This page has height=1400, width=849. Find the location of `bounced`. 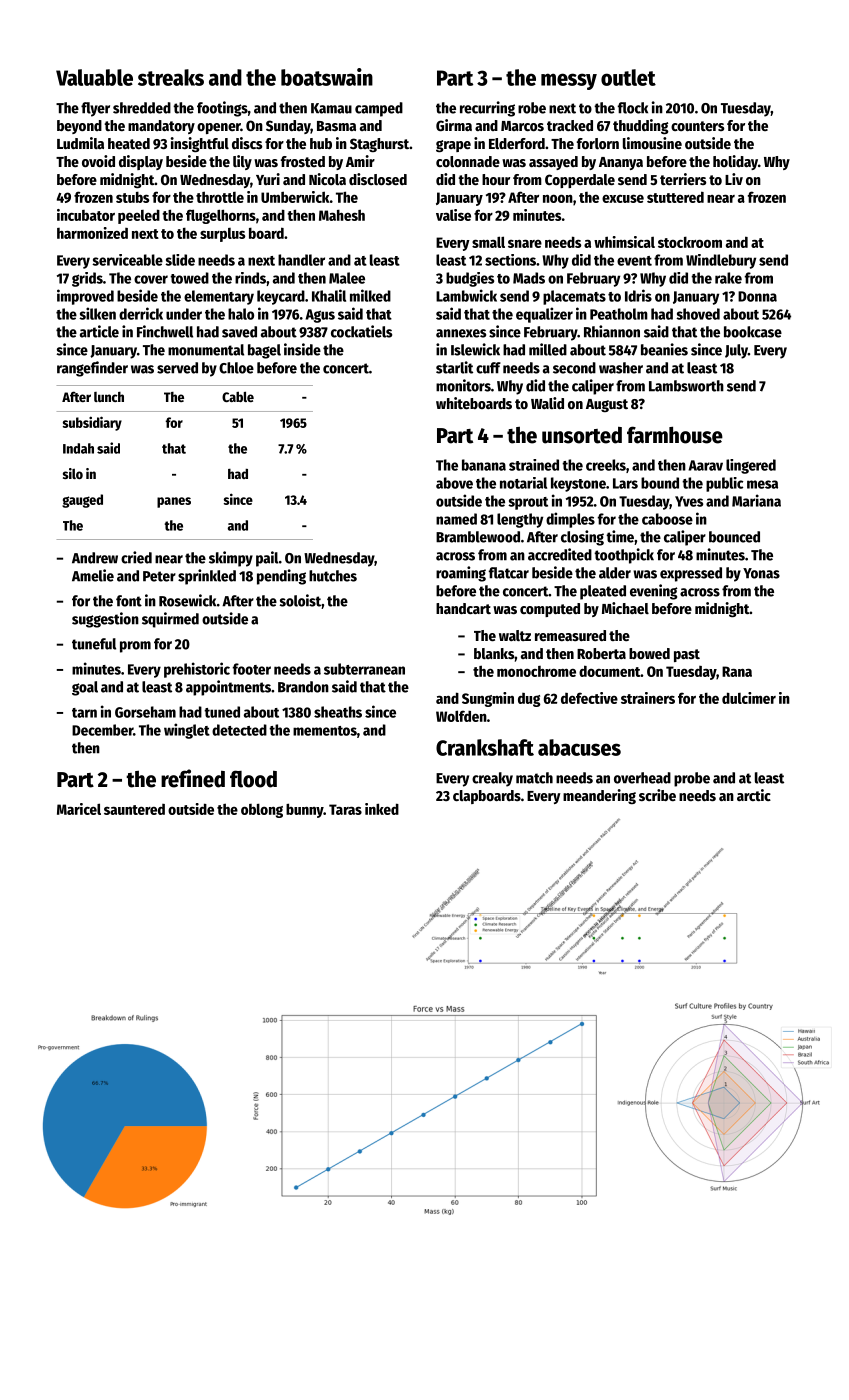

bounced is located at coordinates (734, 537).
